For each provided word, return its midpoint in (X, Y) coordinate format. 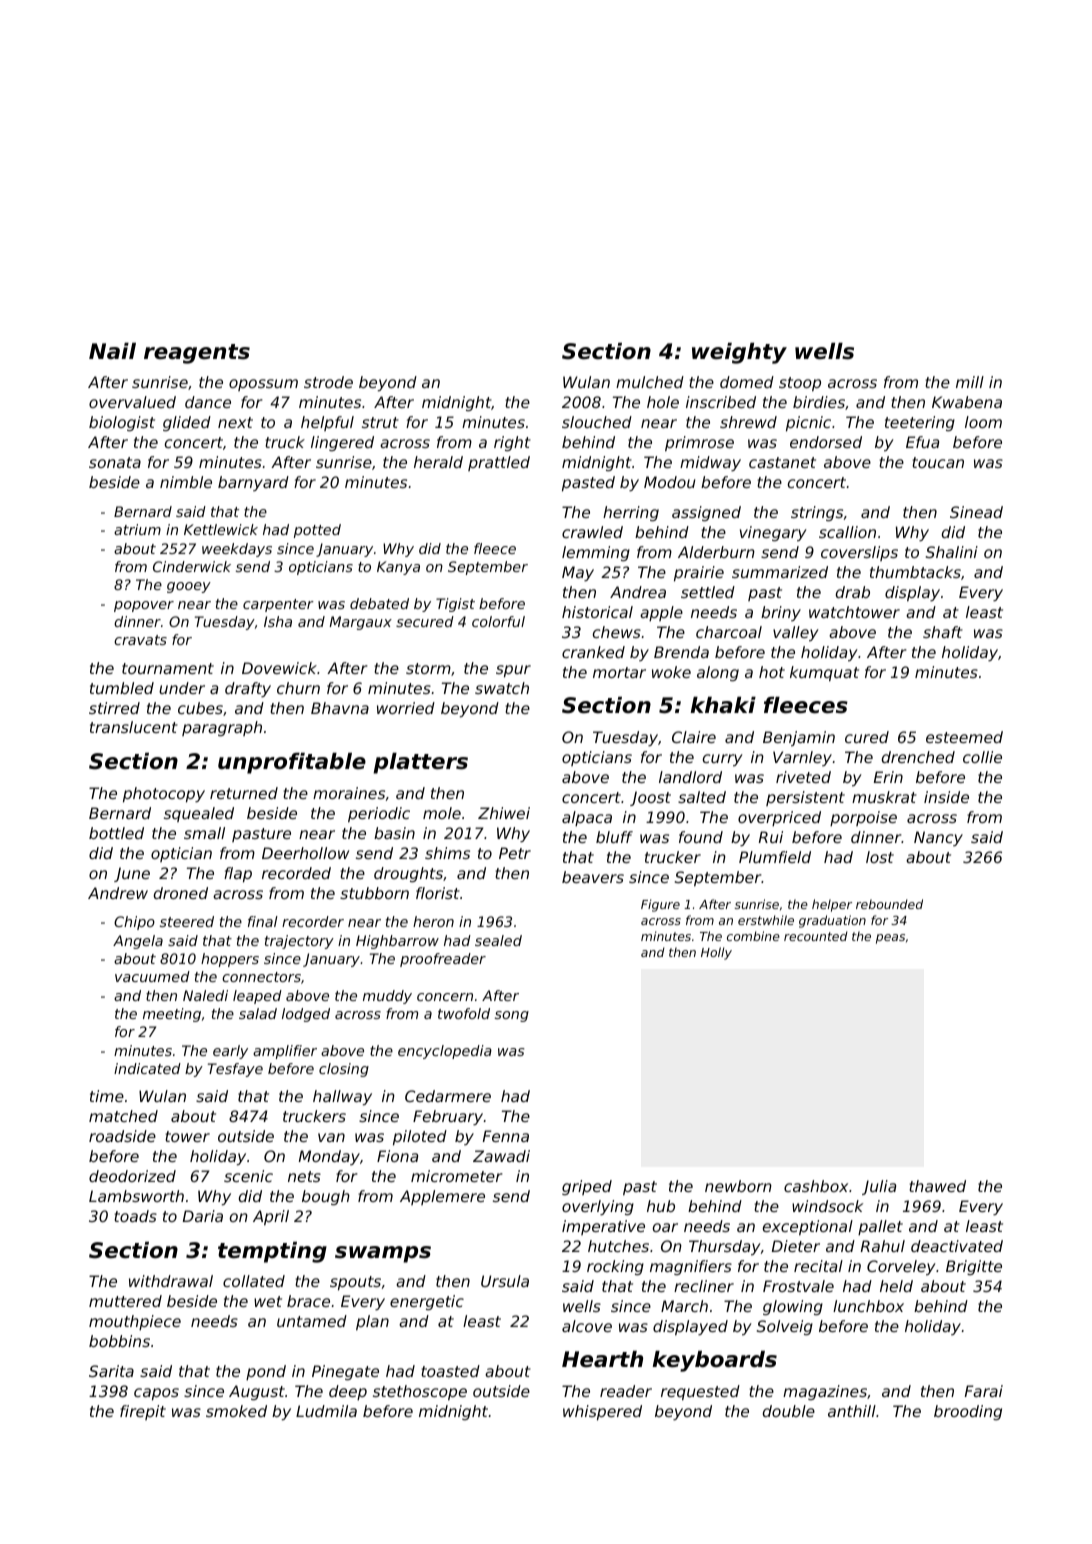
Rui (771, 837)
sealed (498, 940)
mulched (650, 382)
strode (328, 382)
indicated (147, 1068)
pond (266, 1372)
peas (890, 939)
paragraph (222, 728)
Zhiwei (504, 813)
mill (970, 382)
